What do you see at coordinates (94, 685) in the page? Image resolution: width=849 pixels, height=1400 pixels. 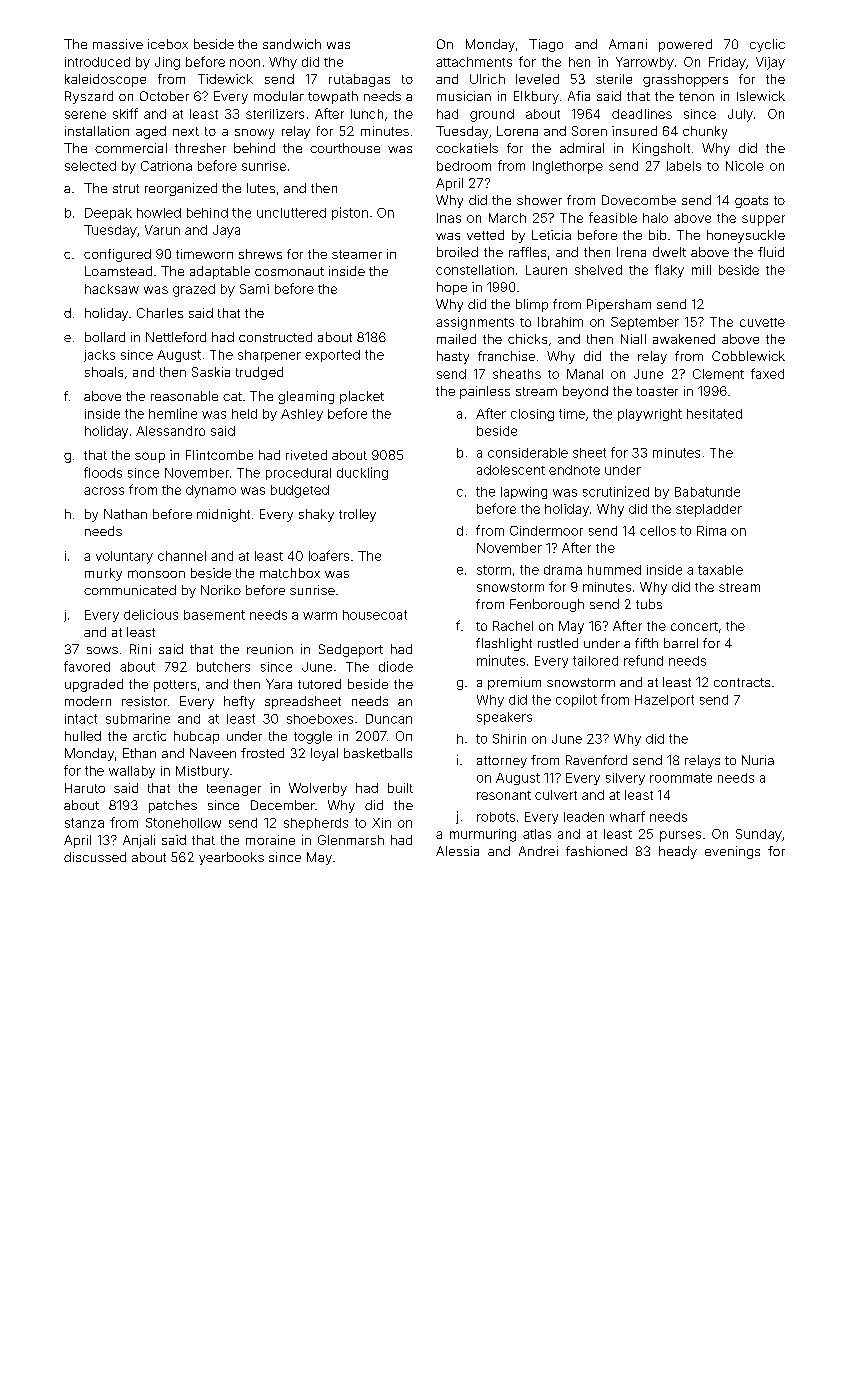 I see `upgraded` at bounding box center [94, 685].
